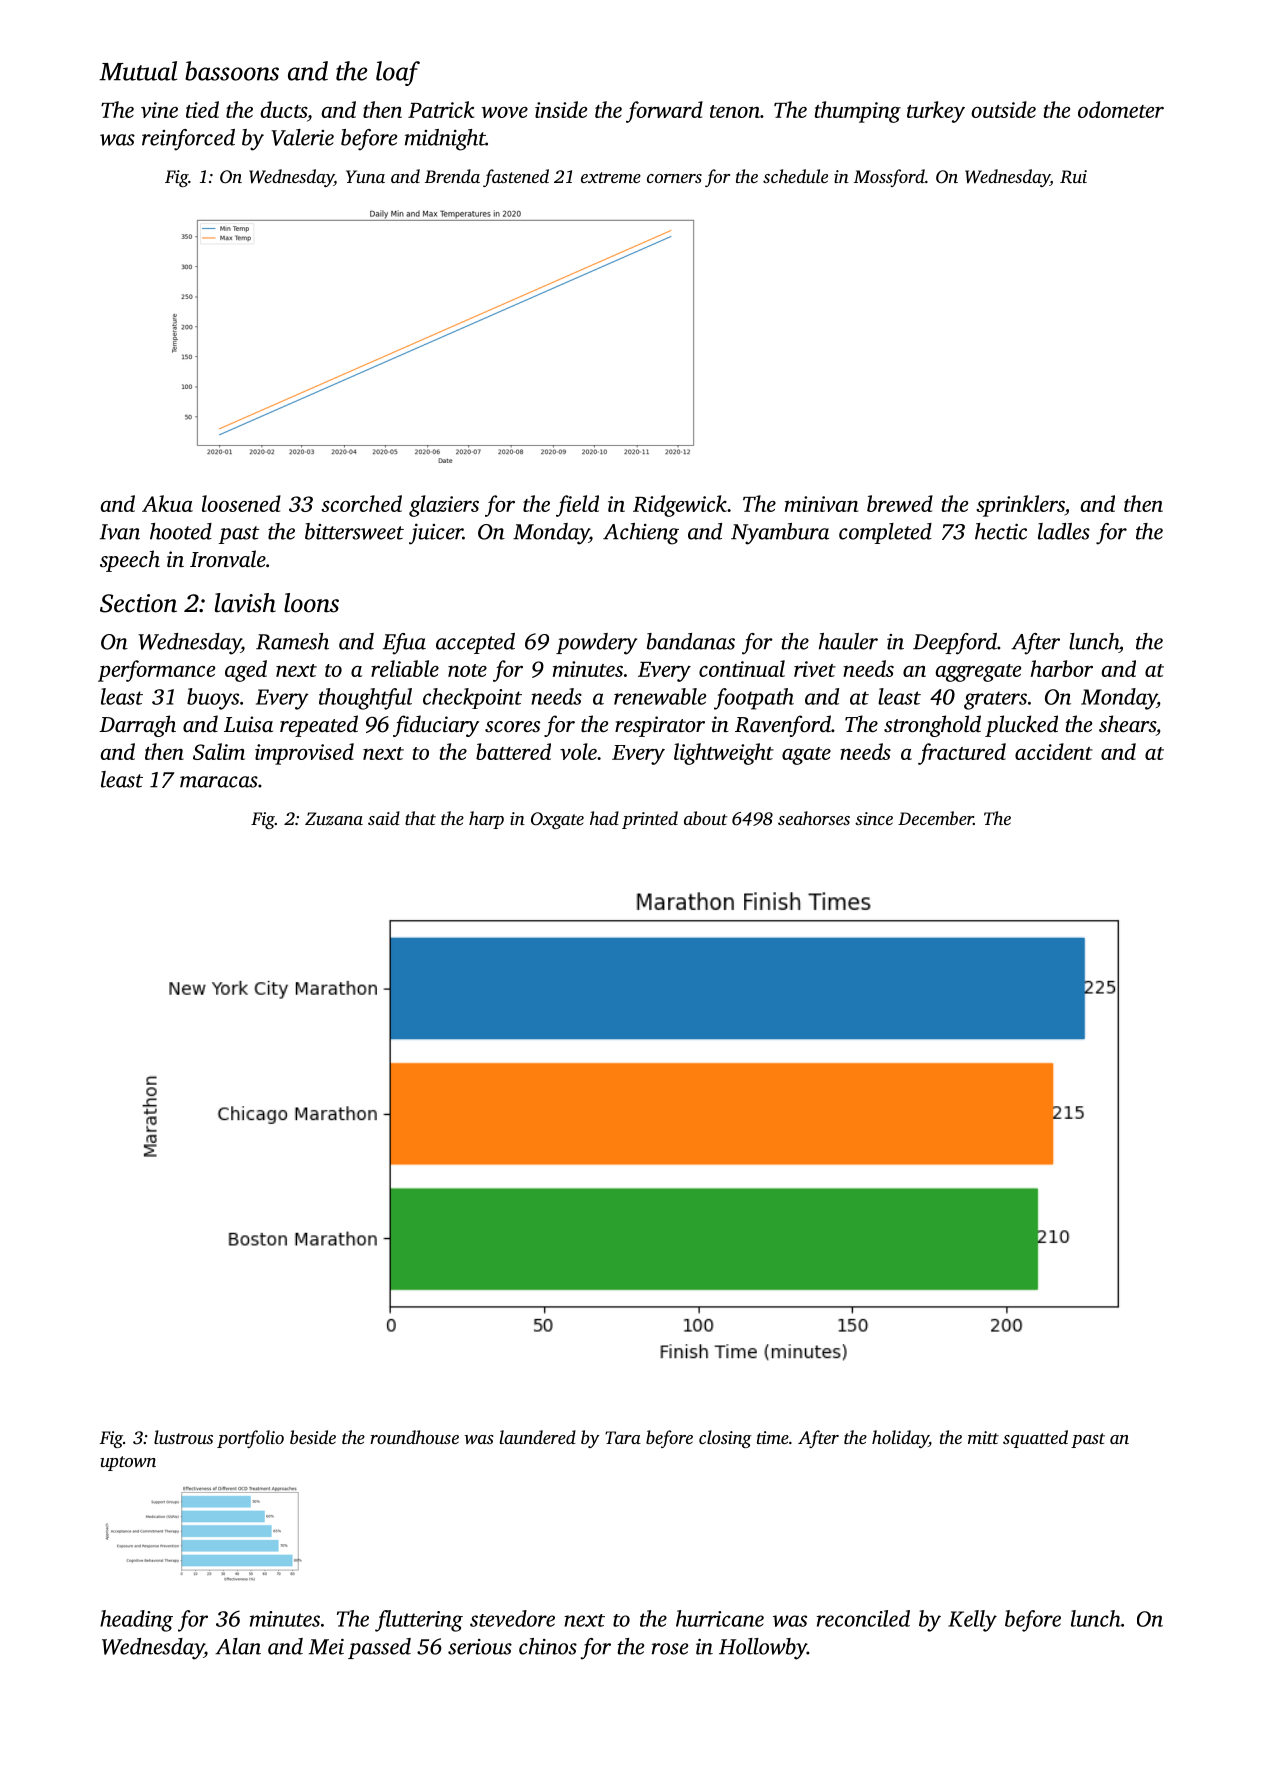 The height and width of the page is (1786, 1263). What do you see at coordinates (706, 818) in the page?
I see `about` at bounding box center [706, 818].
